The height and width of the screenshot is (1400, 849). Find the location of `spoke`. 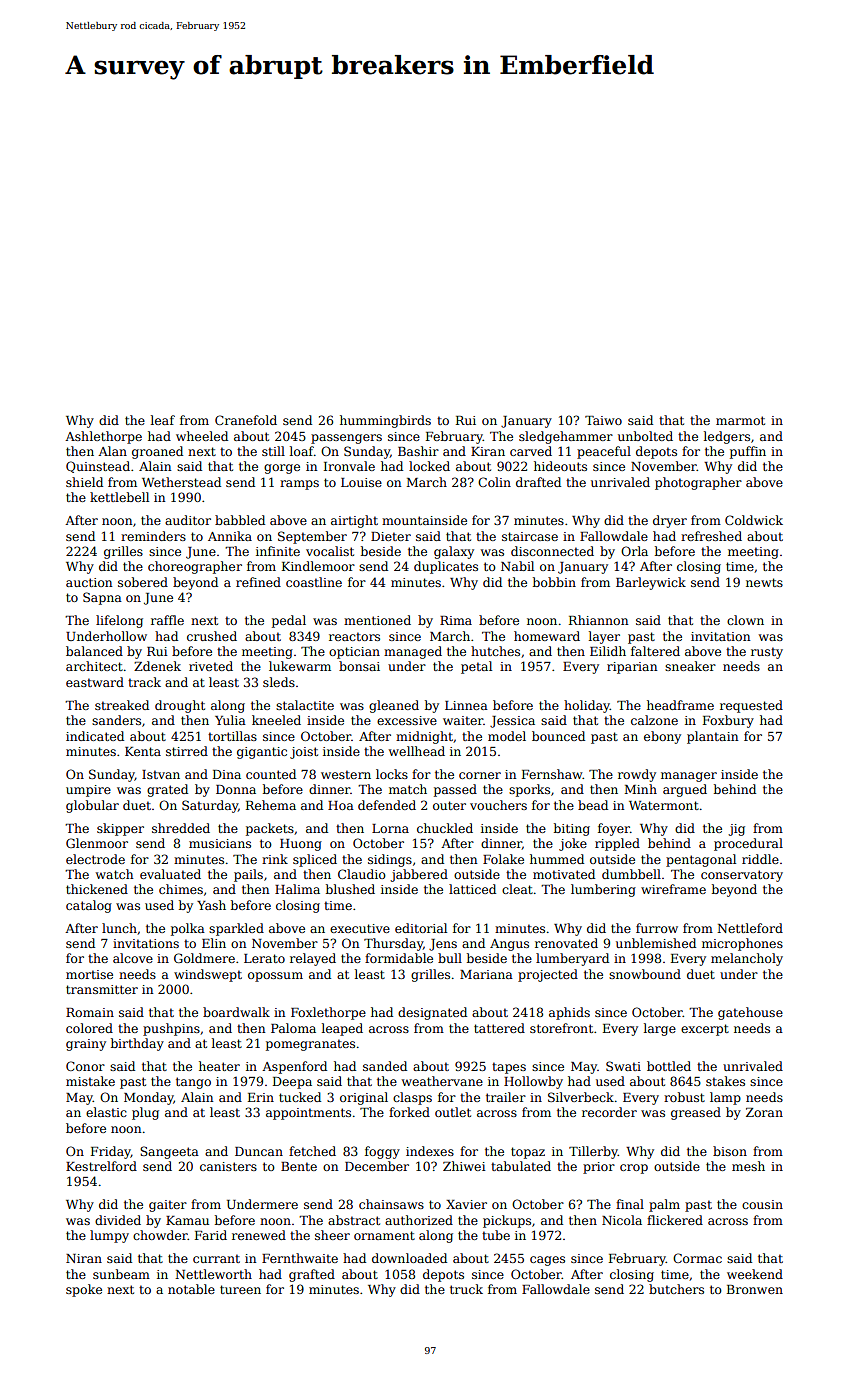

spoke is located at coordinates (84, 1290).
